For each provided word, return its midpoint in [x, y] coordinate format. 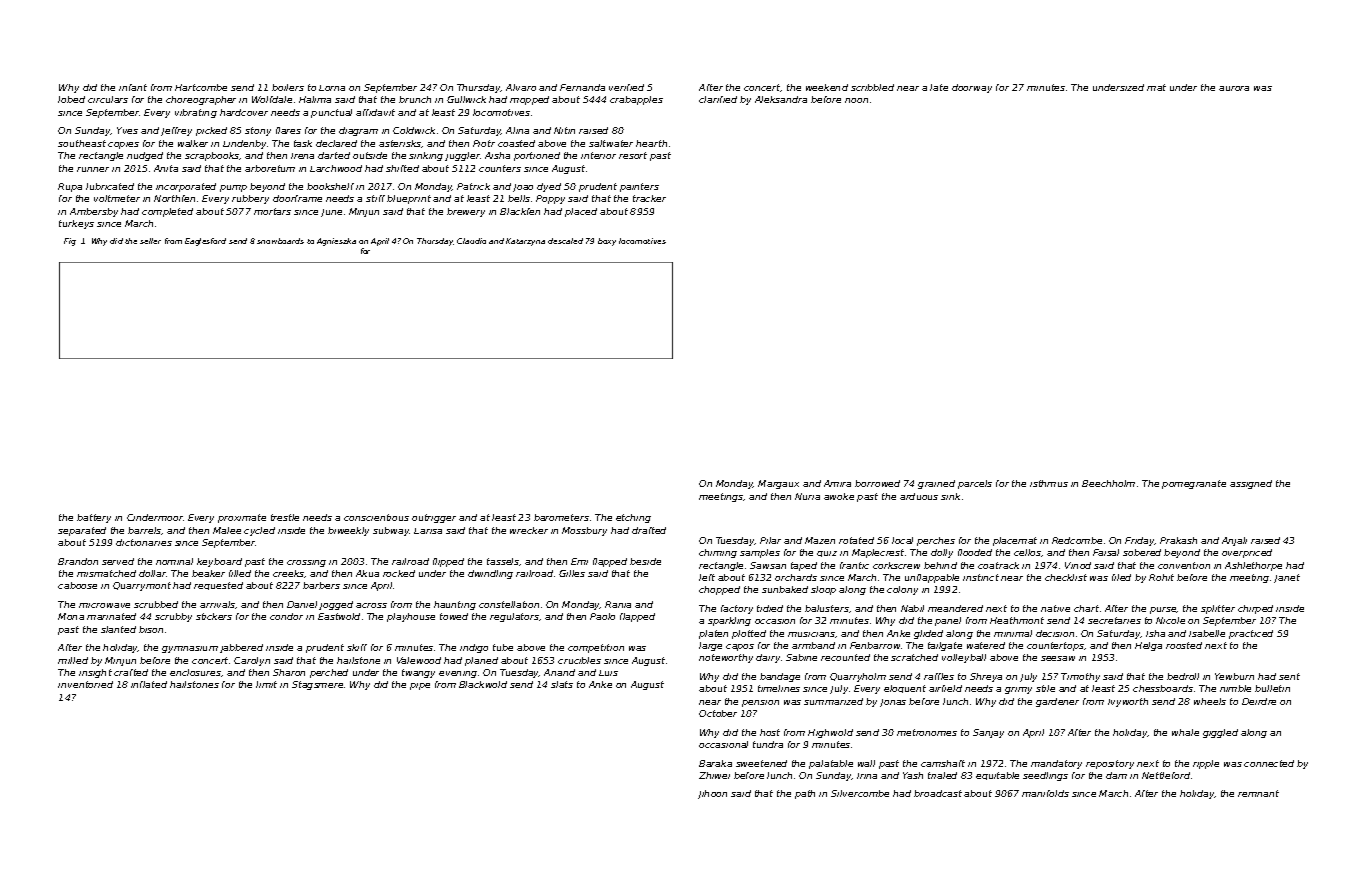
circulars [108, 99]
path [805, 794]
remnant [1258, 793]
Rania [618, 604]
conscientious [376, 517]
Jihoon [712, 794]
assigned [1251, 484]
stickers [214, 616]
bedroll [1183, 676]
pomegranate [1194, 484]
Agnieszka [336, 242]
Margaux [778, 484]
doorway [972, 88]
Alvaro [521, 87]
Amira [837, 483]
